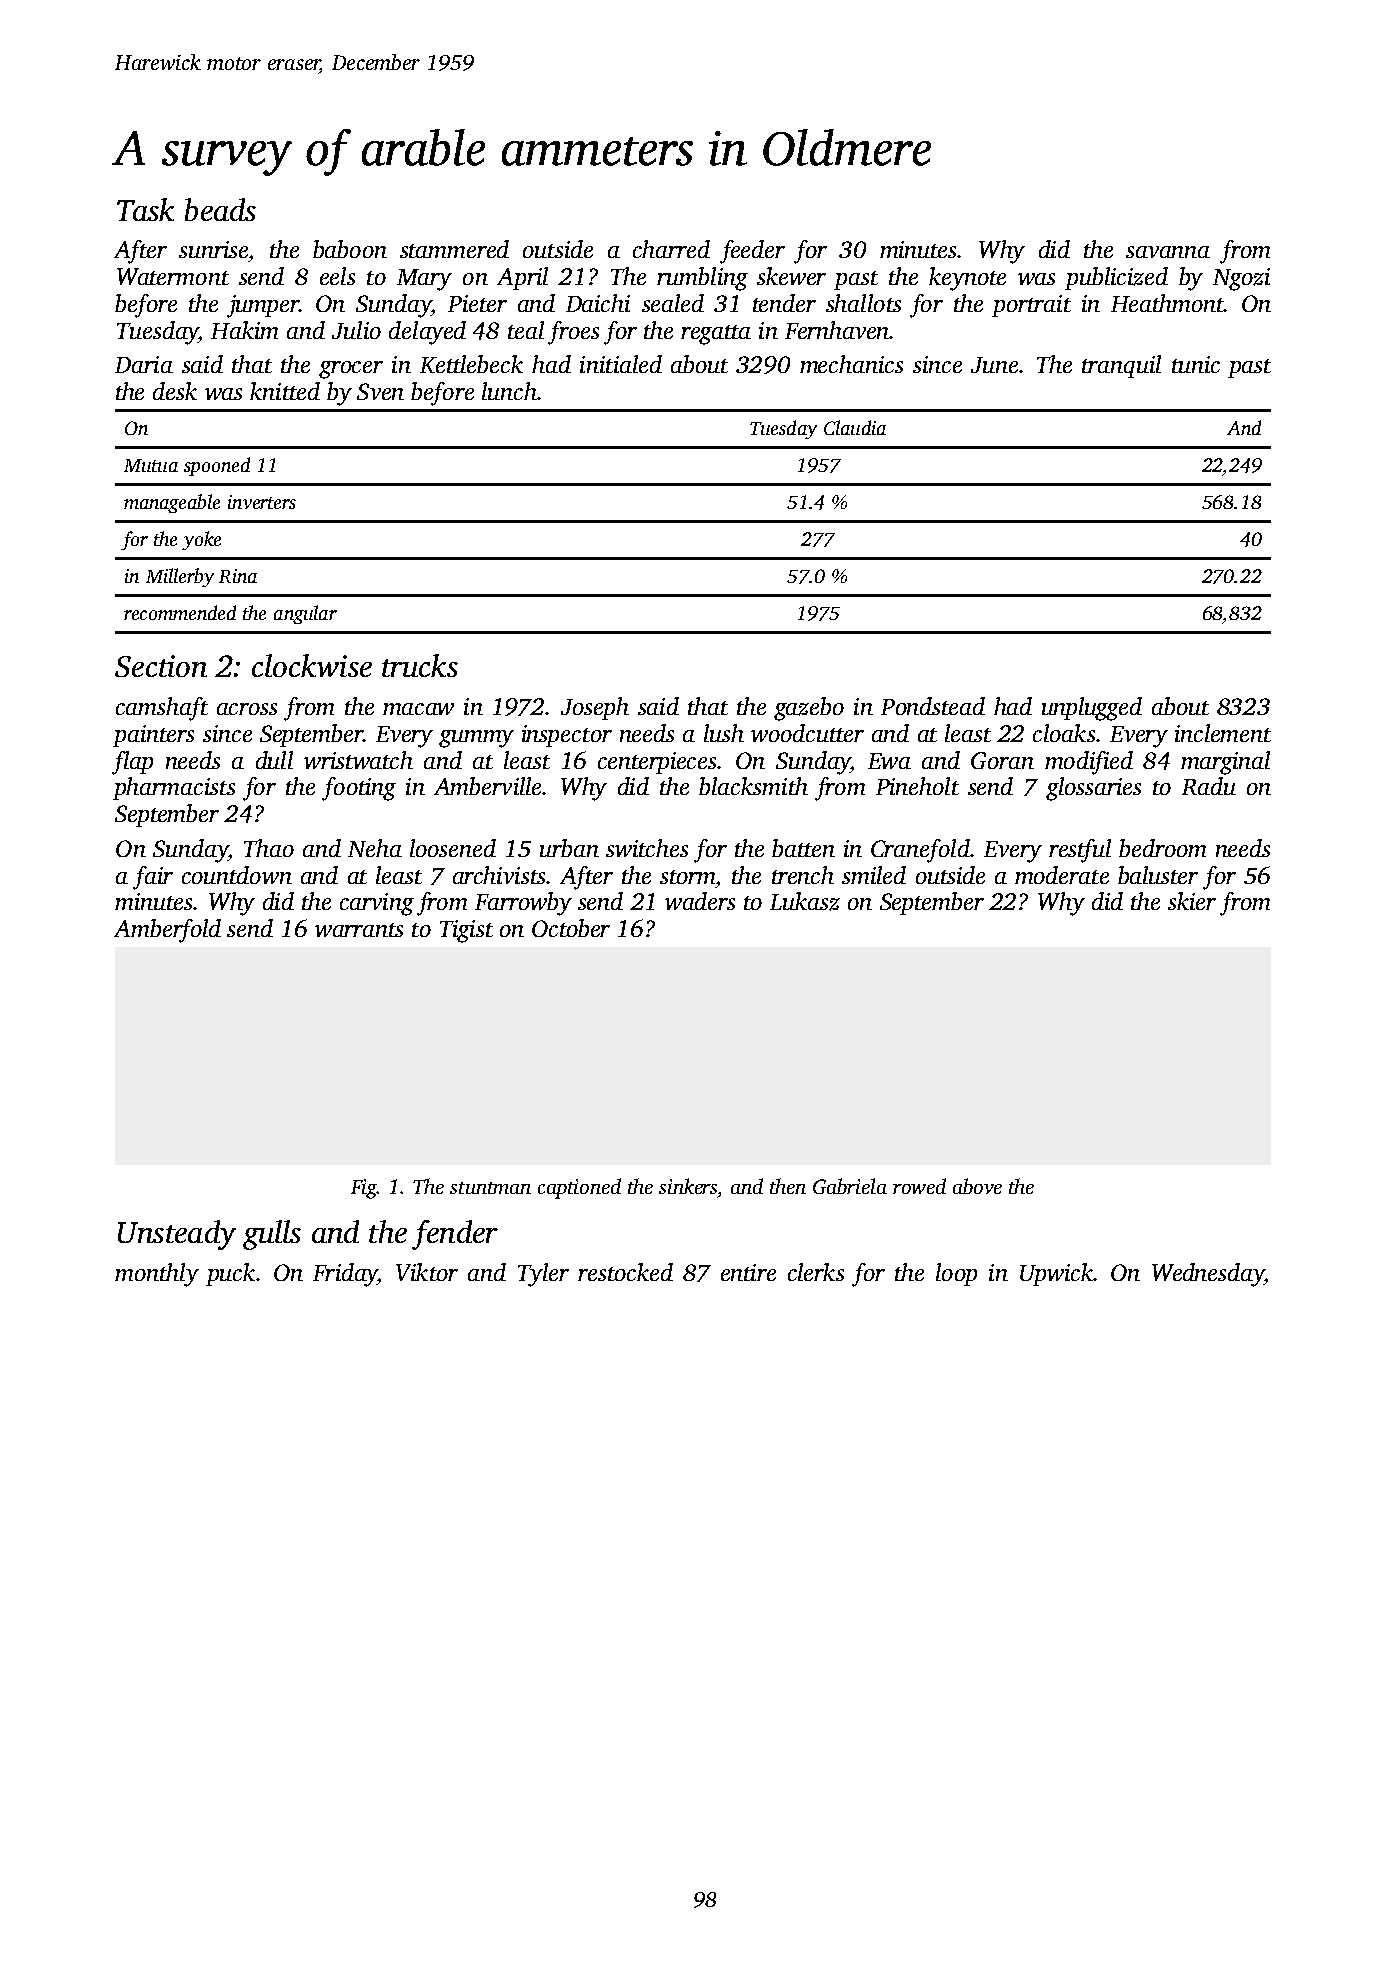  I want to click on stammered, so click(454, 249).
